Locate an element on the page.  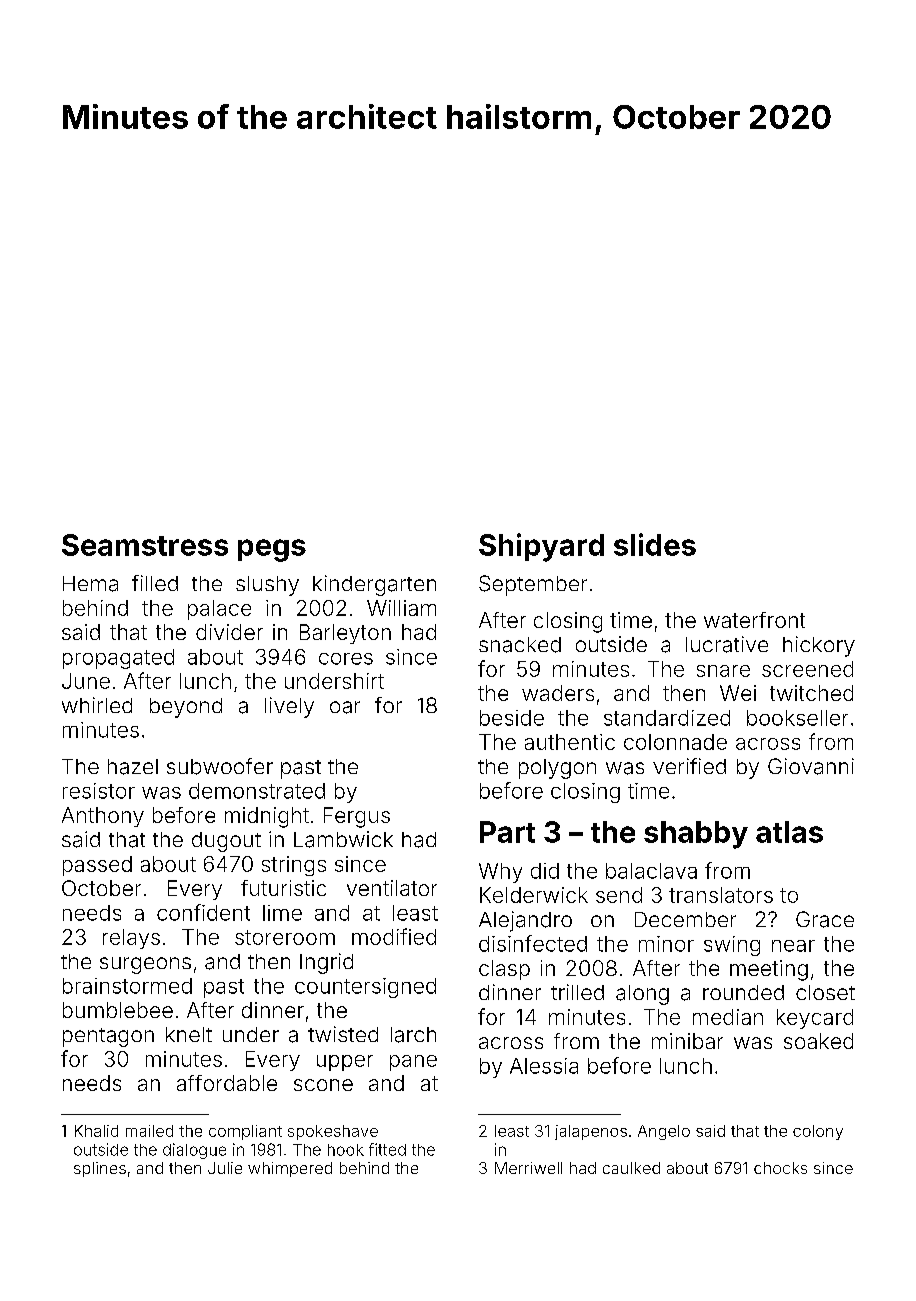
snacked is located at coordinates (520, 645).
